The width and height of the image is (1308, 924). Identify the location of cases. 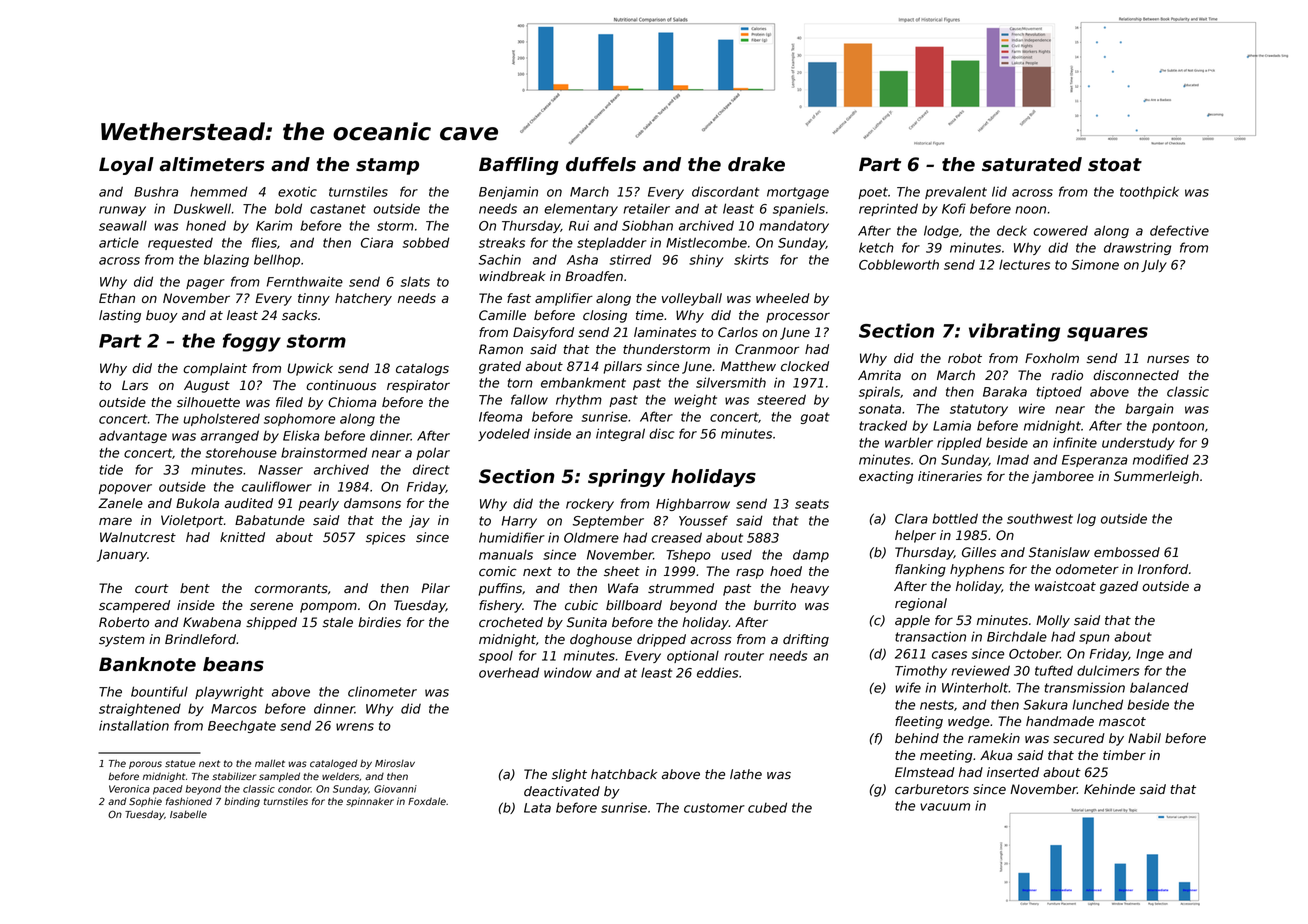
(949, 655).
